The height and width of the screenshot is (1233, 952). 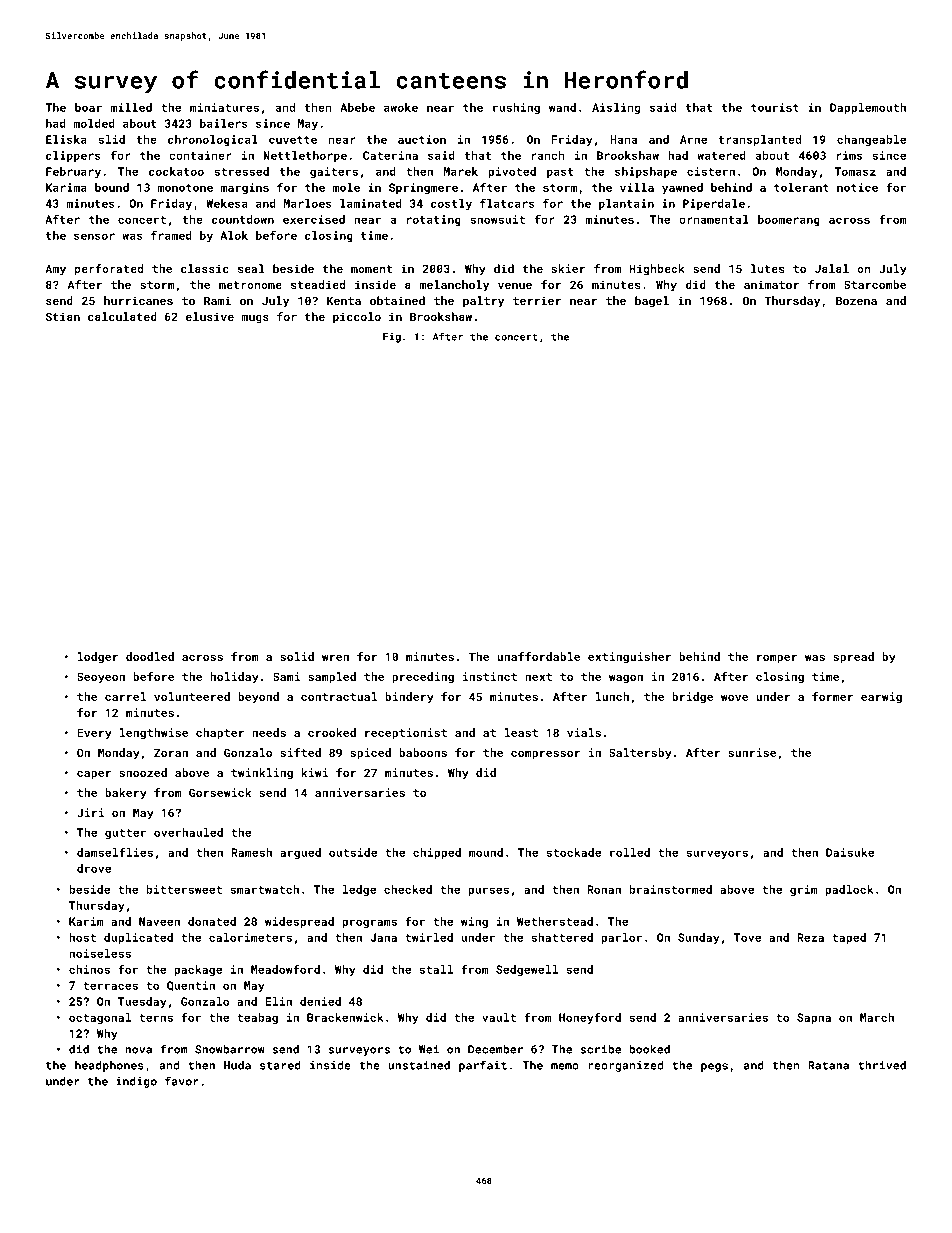 What do you see at coordinates (516, 108) in the screenshot?
I see `rushing` at bounding box center [516, 108].
